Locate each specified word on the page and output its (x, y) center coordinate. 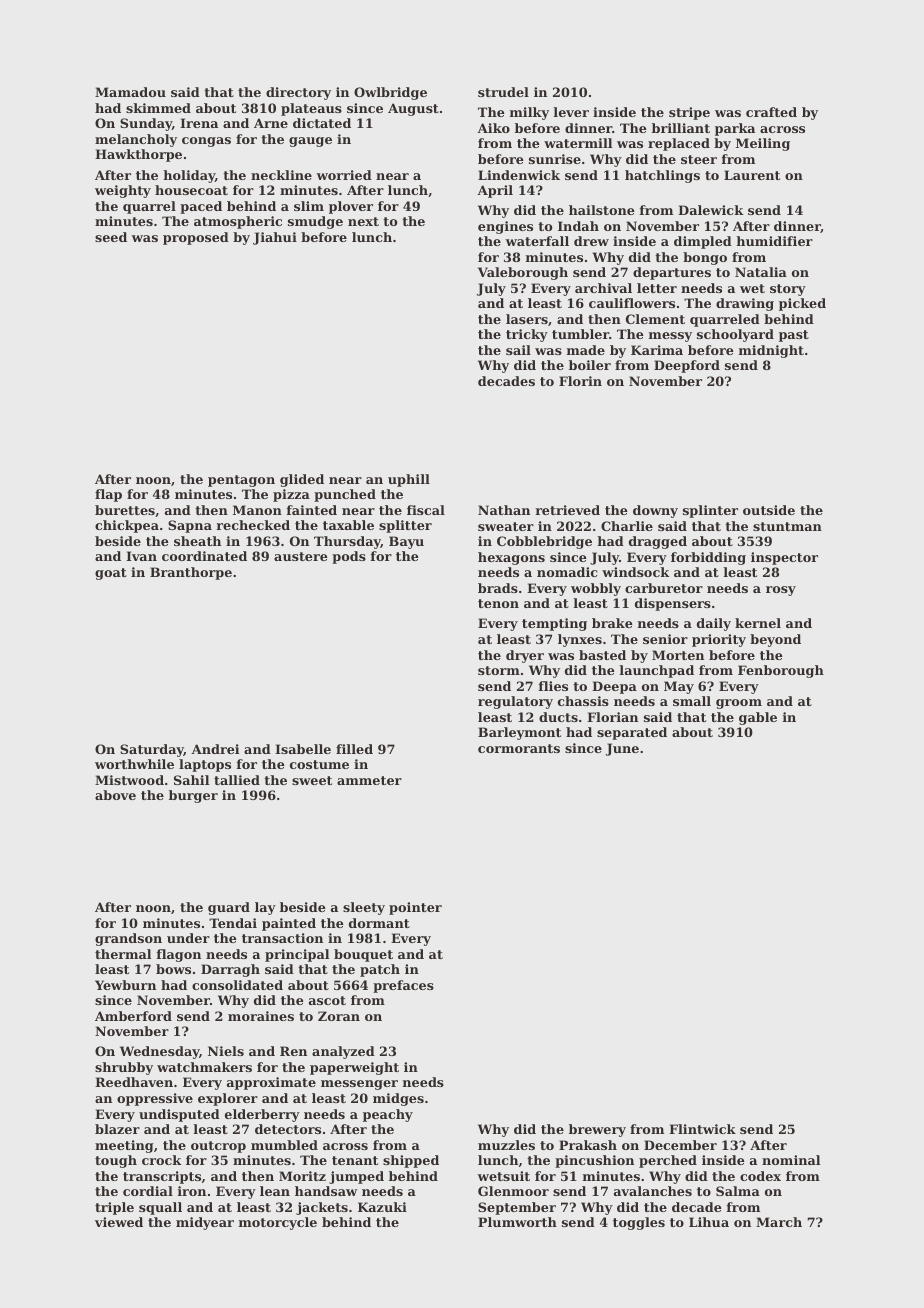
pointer (415, 908)
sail (518, 350)
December (680, 1145)
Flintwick (702, 1129)
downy (655, 511)
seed (111, 237)
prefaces (403, 986)
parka (735, 129)
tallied (237, 780)
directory (298, 93)
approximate (271, 1083)
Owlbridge (390, 93)
